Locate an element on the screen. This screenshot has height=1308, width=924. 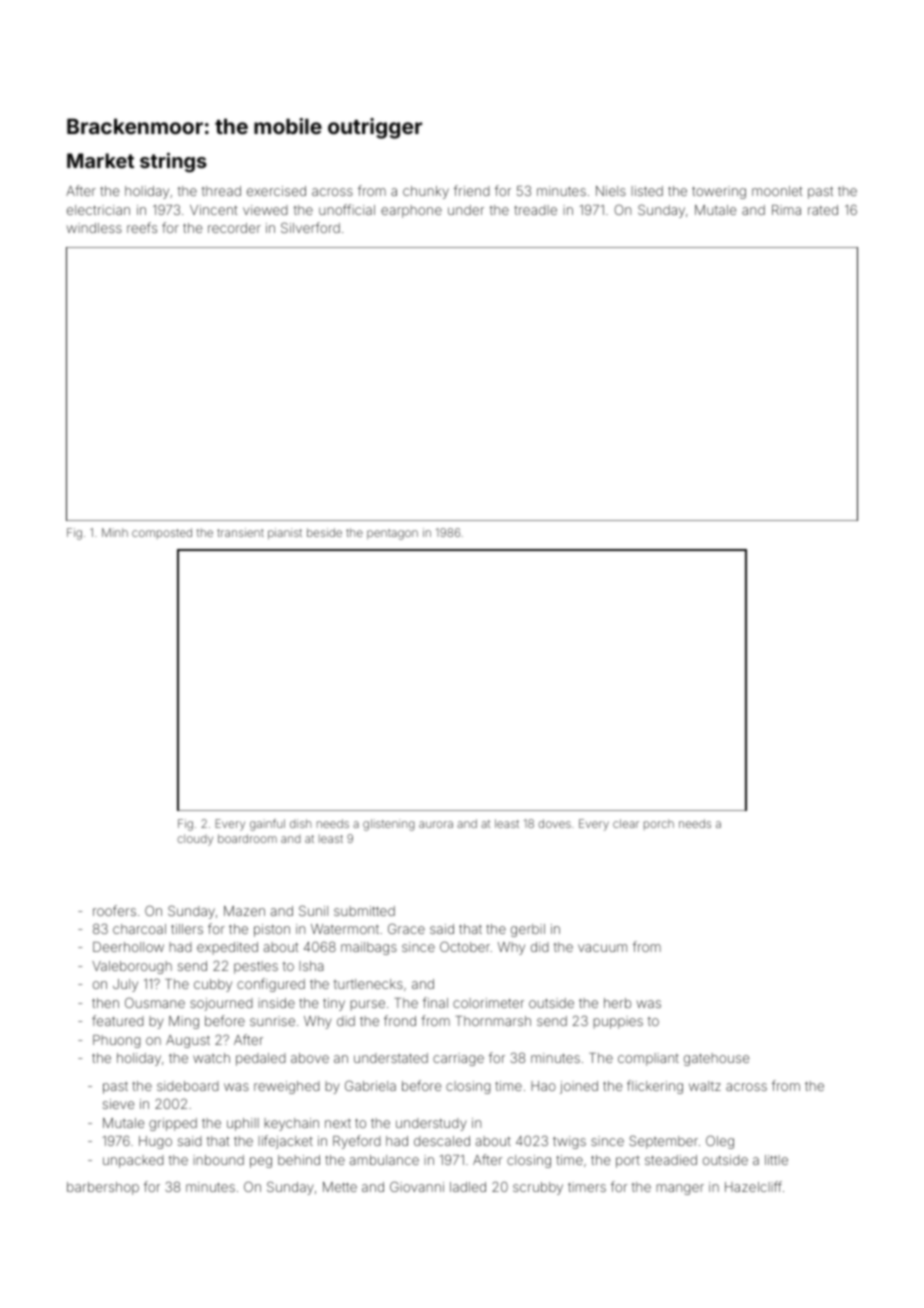
ambulance is located at coordinates (384, 1160).
